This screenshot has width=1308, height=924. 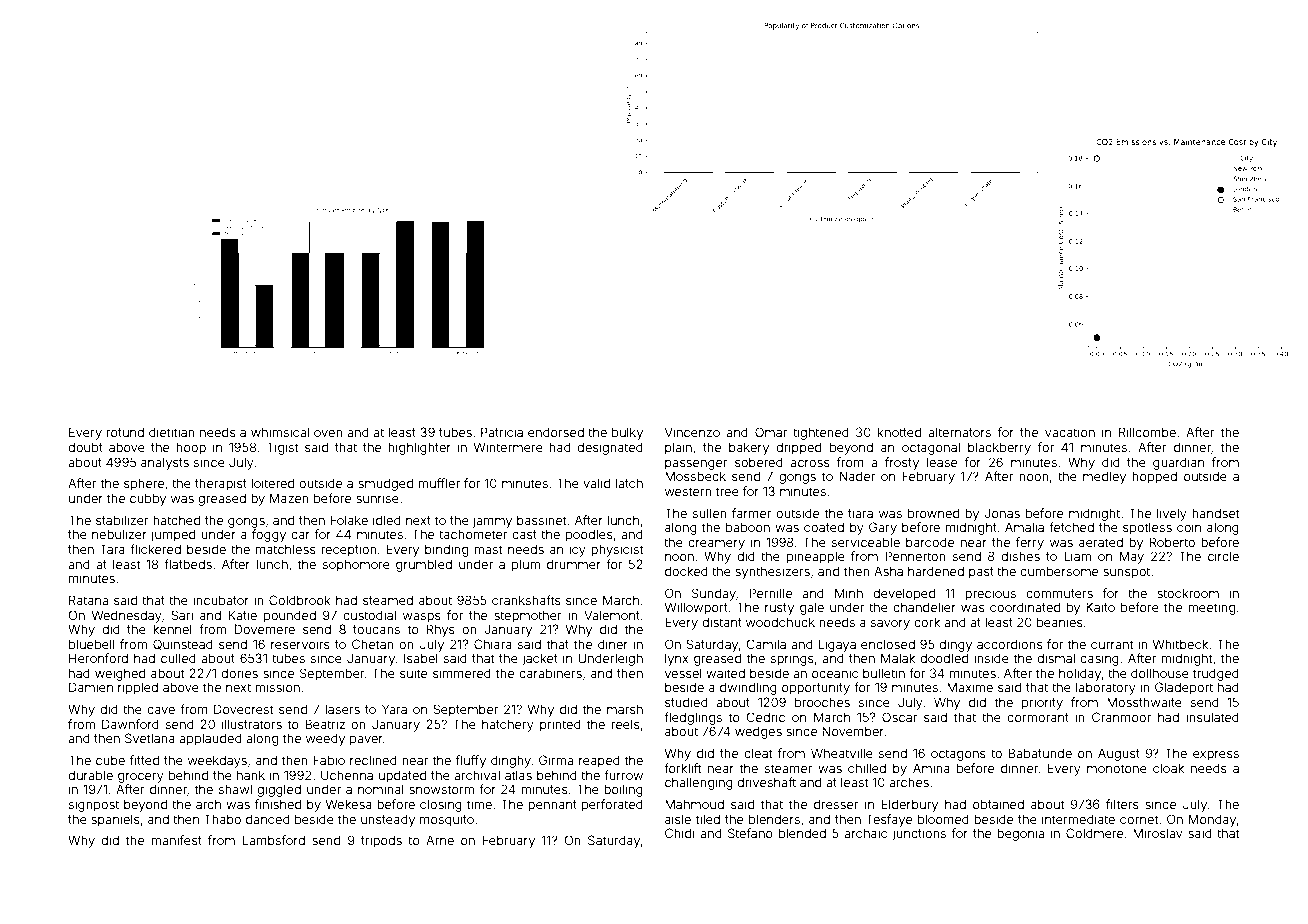 What do you see at coordinates (613, 644) in the screenshot?
I see `diner` at bounding box center [613, 644].
